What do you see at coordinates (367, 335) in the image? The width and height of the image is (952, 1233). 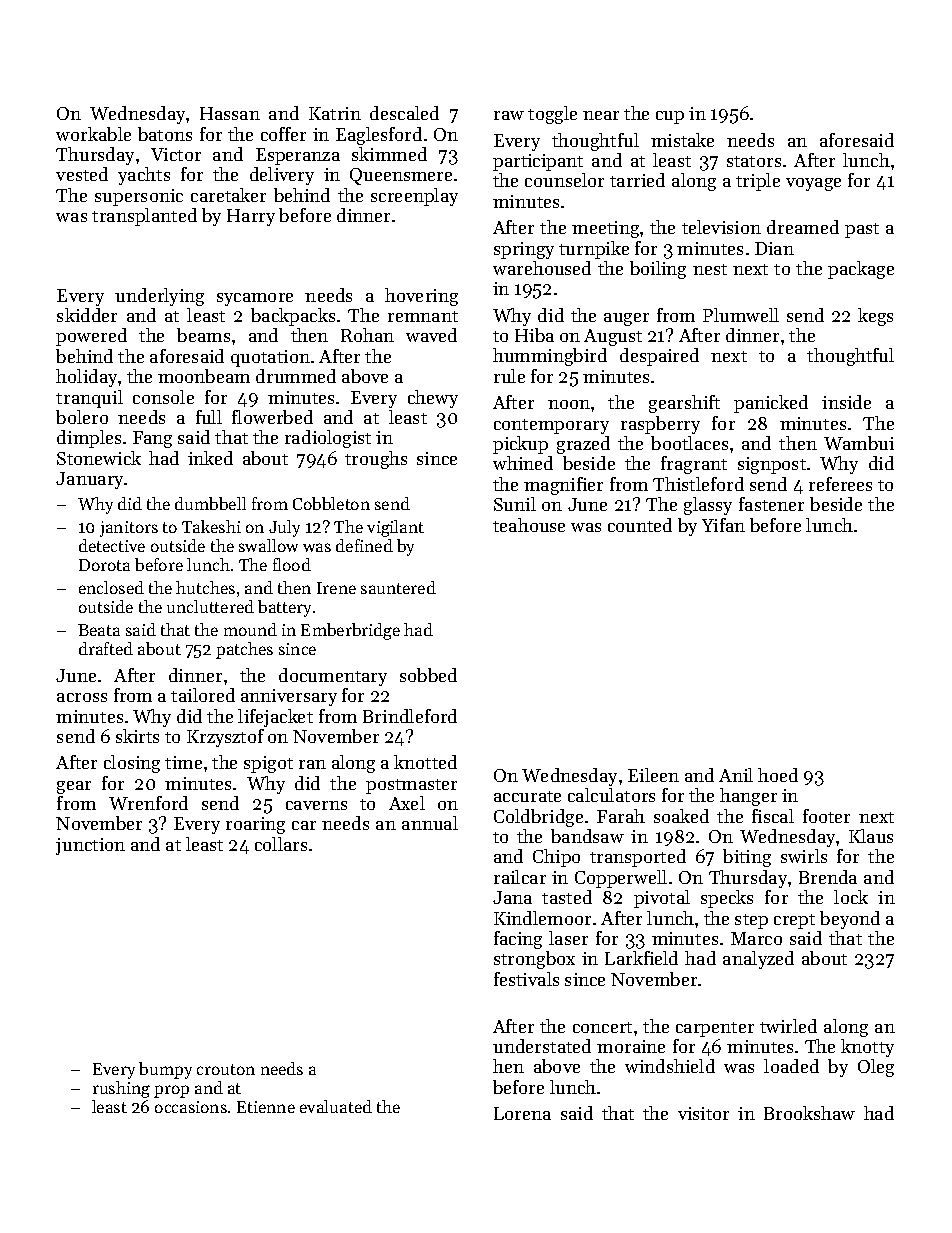 I see `Rohan` at bounding box center [367, 335].
